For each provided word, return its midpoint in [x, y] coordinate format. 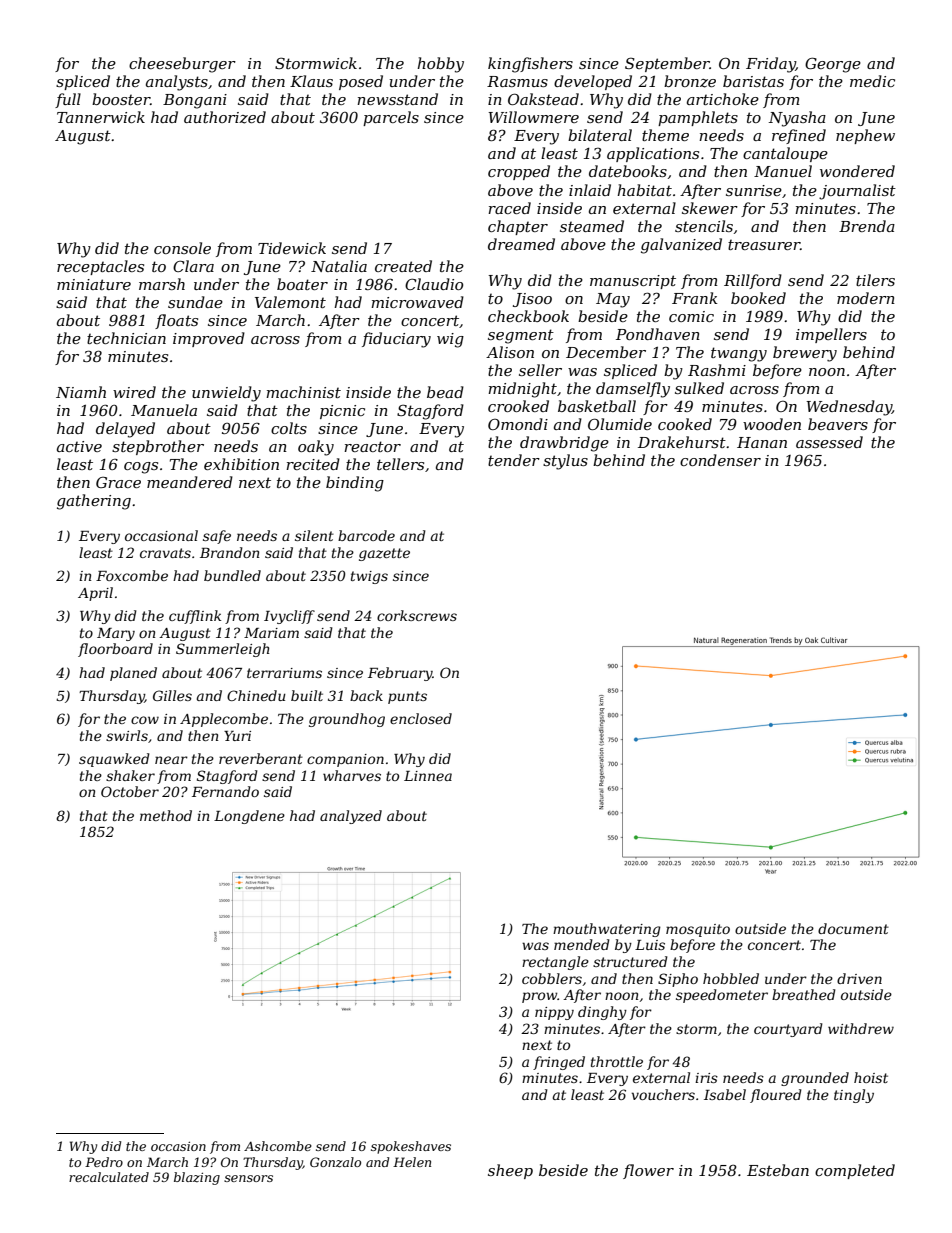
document [853, 928]
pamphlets [698, 118]
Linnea [428, 776]
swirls [127, 735]
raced [509, 208]
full [68, 100]
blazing [197, 1178]
